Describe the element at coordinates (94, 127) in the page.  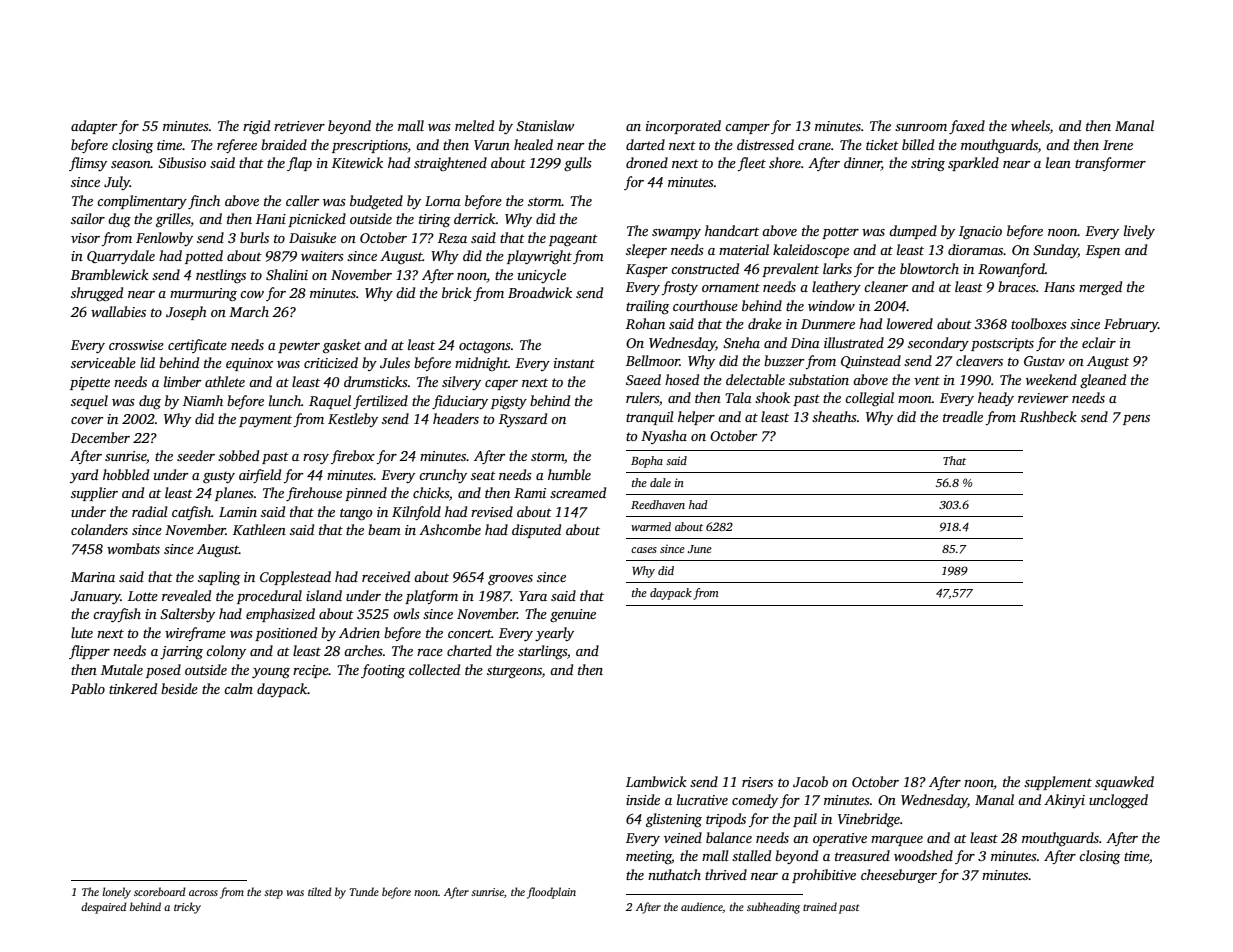
I see `adapter` at that location.
